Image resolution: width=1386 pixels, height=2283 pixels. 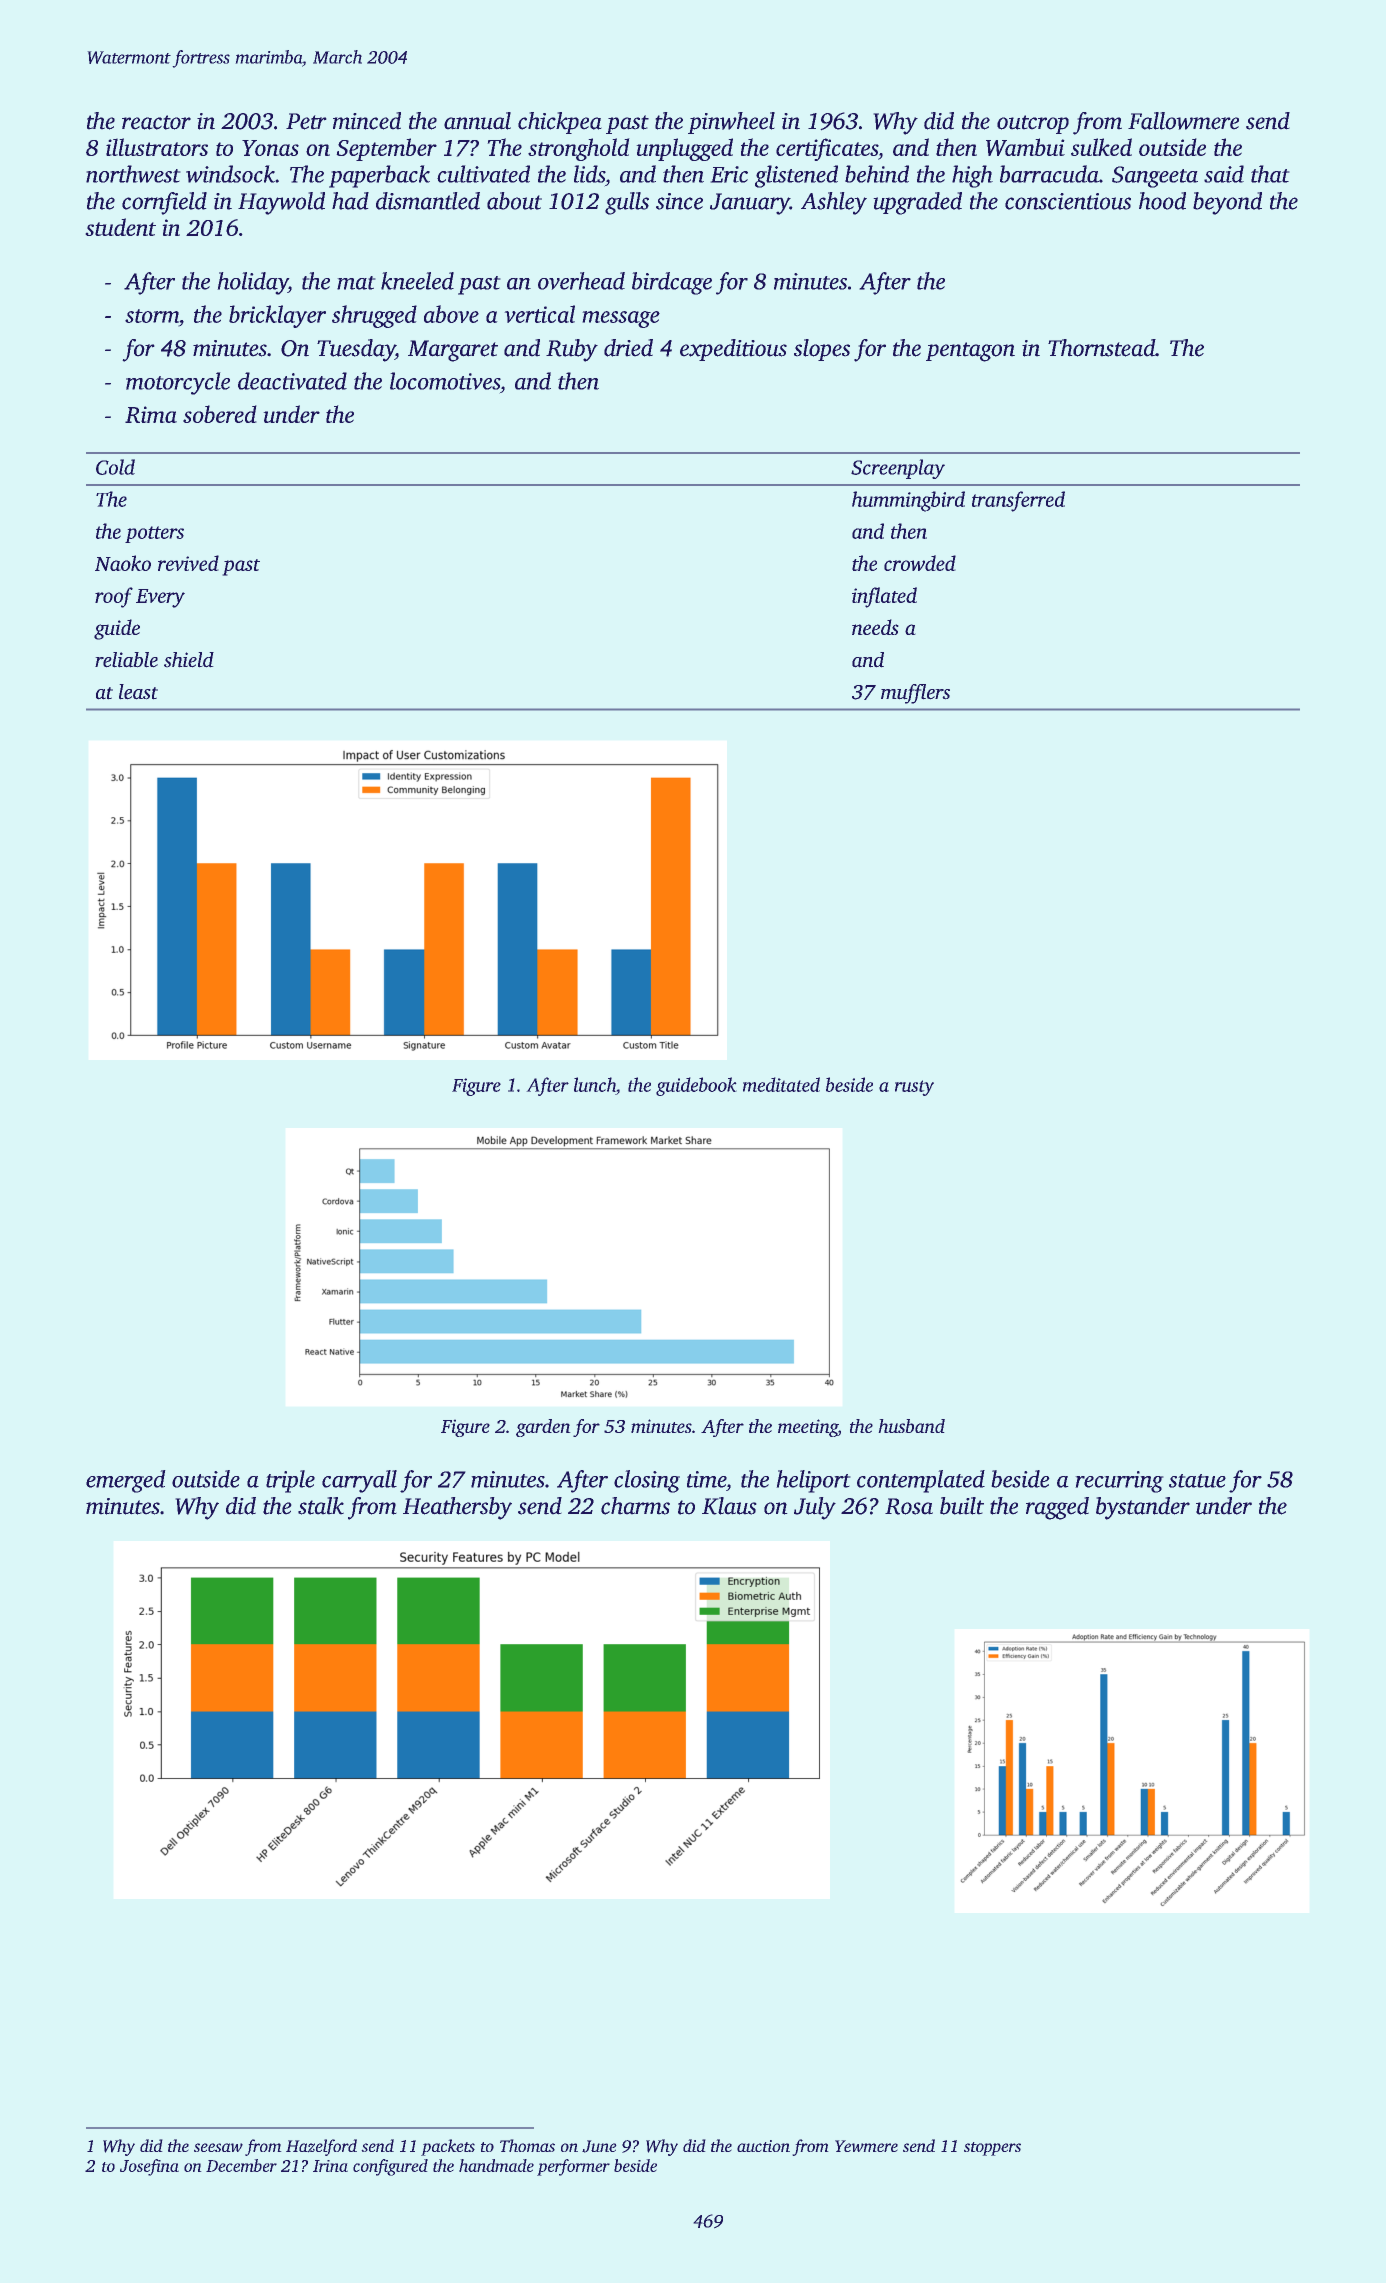 I want to click on mufflers, so click(x=915, y=694).
